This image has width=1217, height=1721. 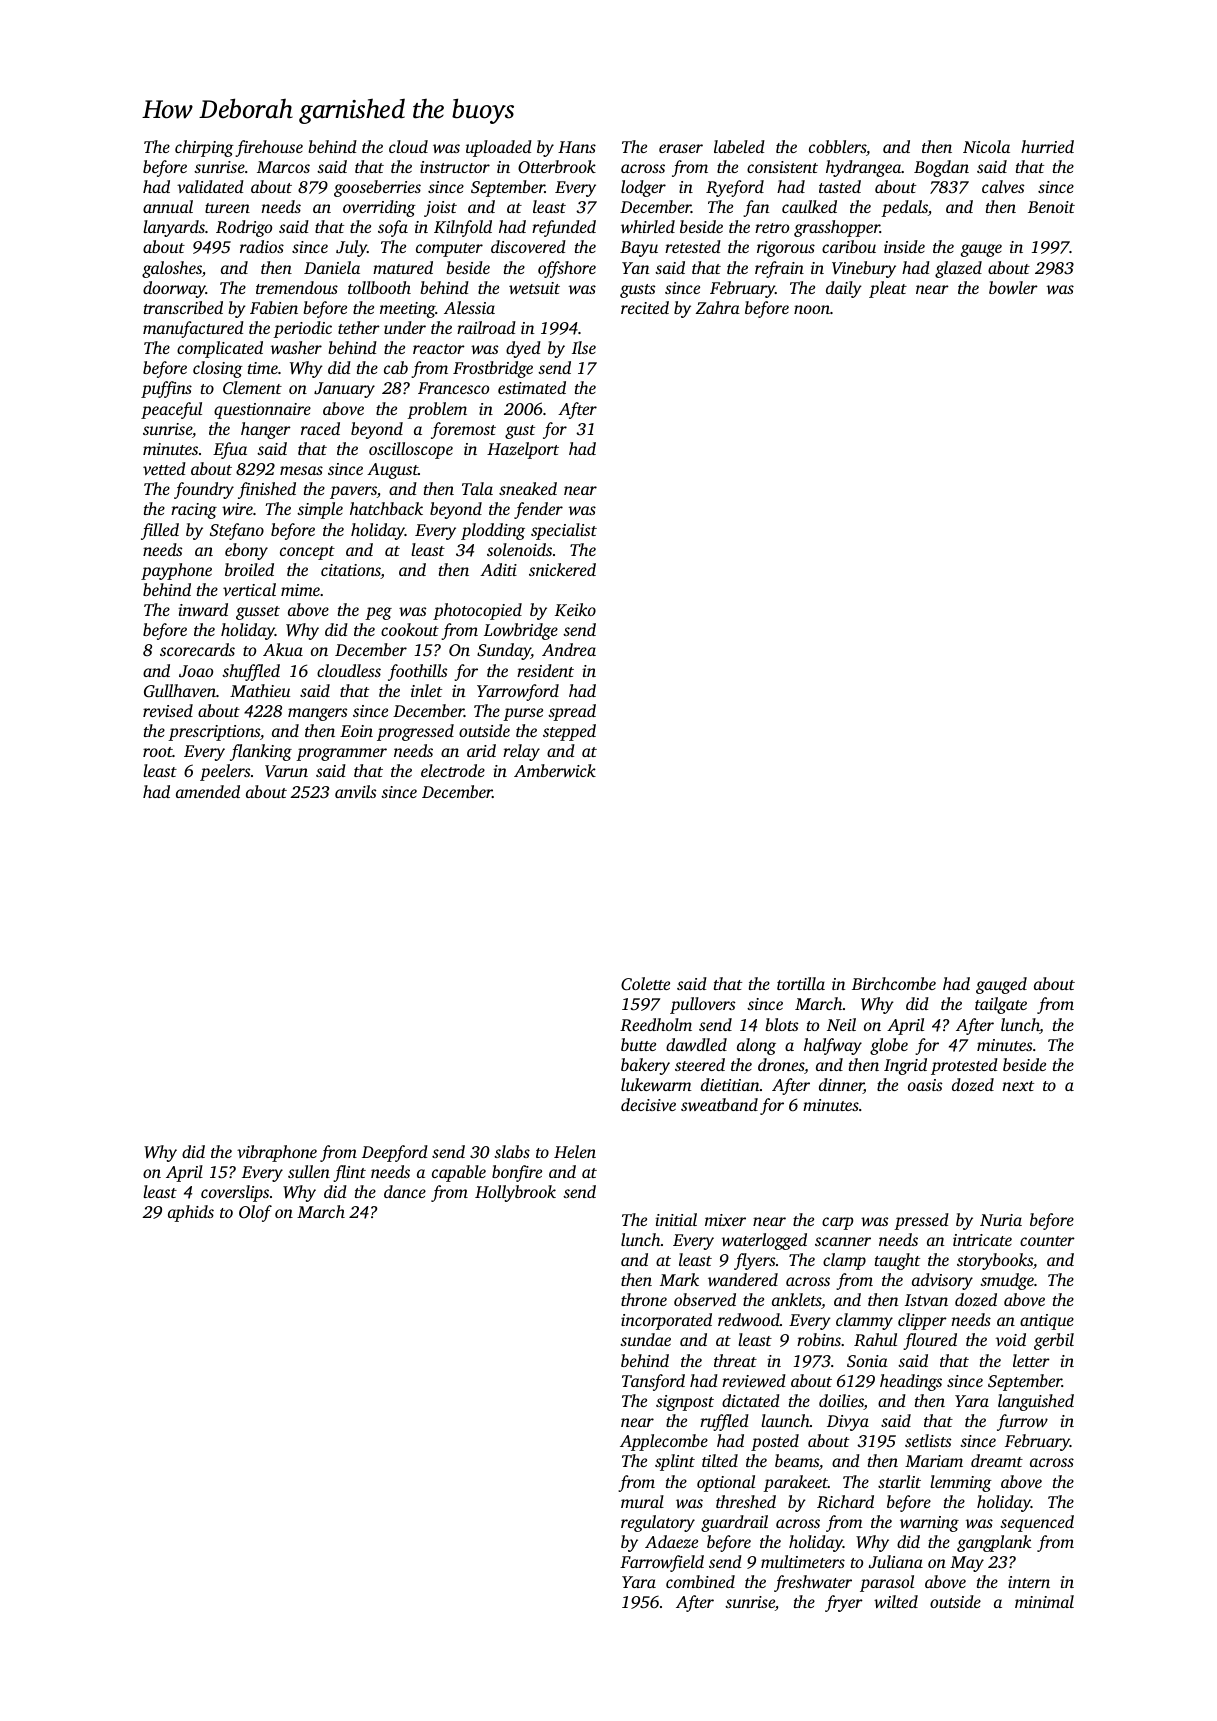 What do you see at coordinates (896, 1601) in the image?
I see `wilted` at bounding box center [896, 1601].
